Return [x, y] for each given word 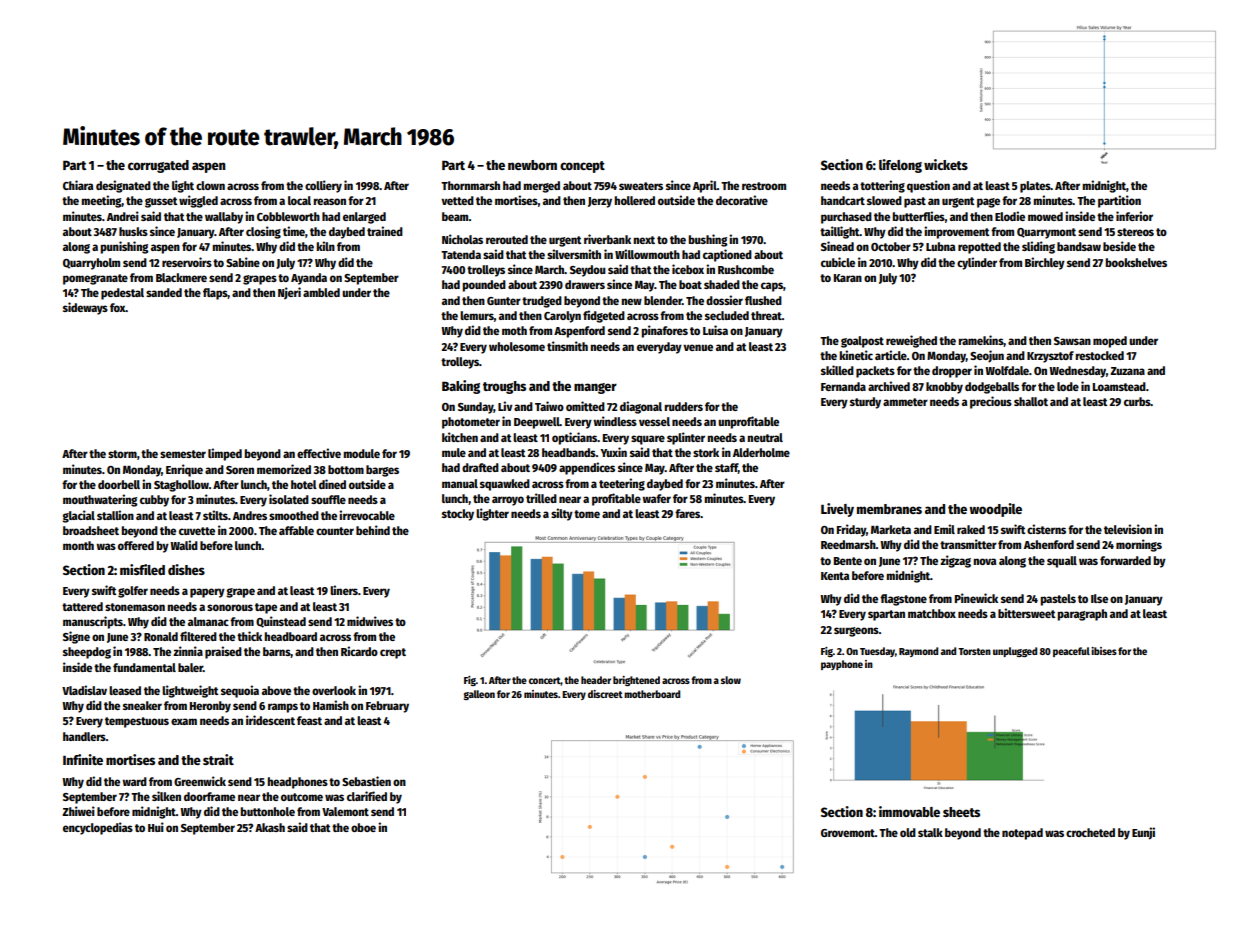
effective [319, 453]
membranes [889, 509]
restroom [764, 186]
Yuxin [613, 452]
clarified [367, 796]
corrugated [158, 166]
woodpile [995, 510]
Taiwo [549, 406]
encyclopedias [98, 828]
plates [1035, 187]
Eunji [1143, 833]
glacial [78, 516]
